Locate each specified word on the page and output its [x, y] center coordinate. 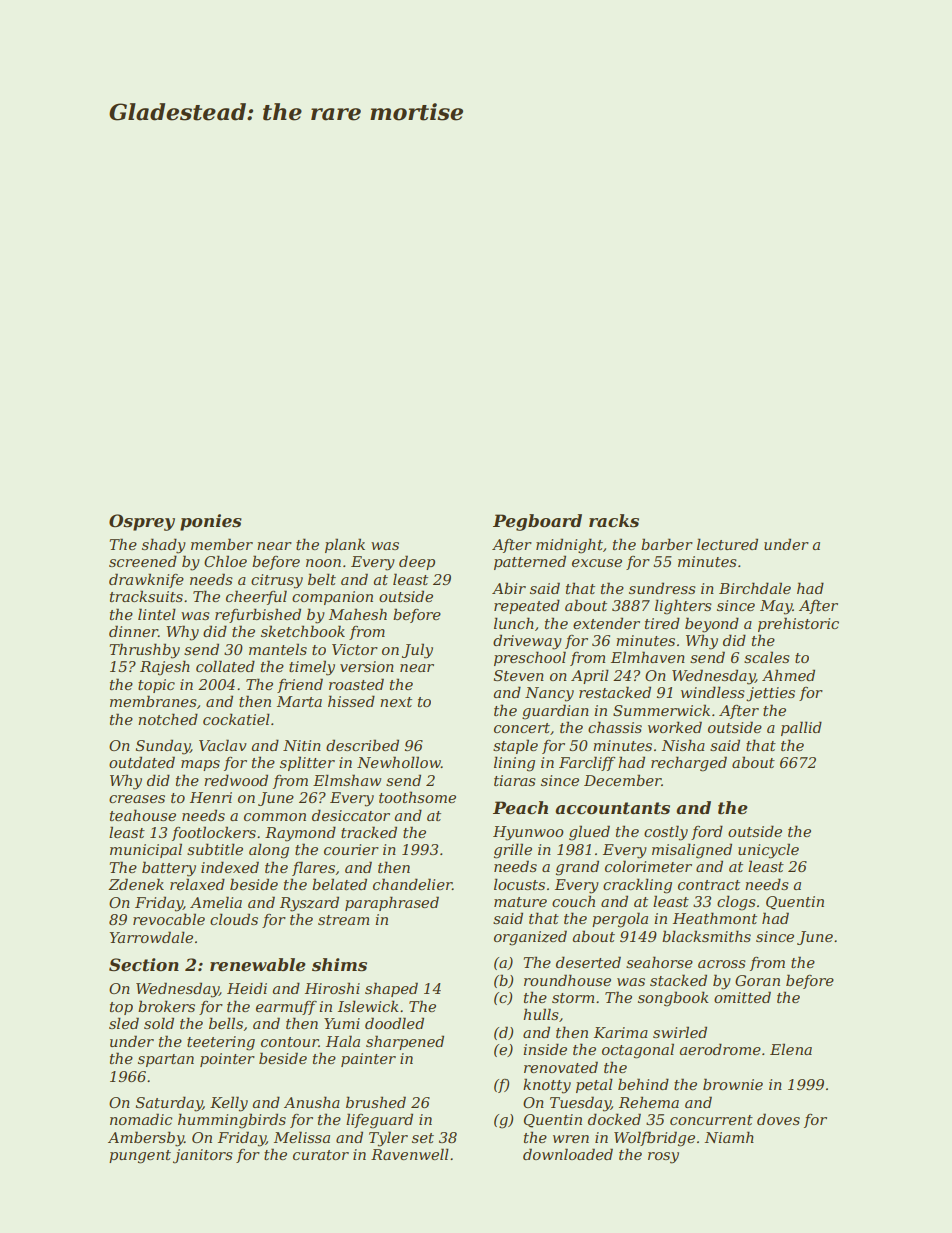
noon [323, 563]
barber [667, 544]
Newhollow [399, 762]
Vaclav [223, 745]
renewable [258, 965]
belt [322, 579]
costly [666, 833]
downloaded [568, 1154]
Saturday [169, 1104]
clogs [736, 903]
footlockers [214, 833]
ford [707, 832]
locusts [519, 884]
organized [530, 938]
